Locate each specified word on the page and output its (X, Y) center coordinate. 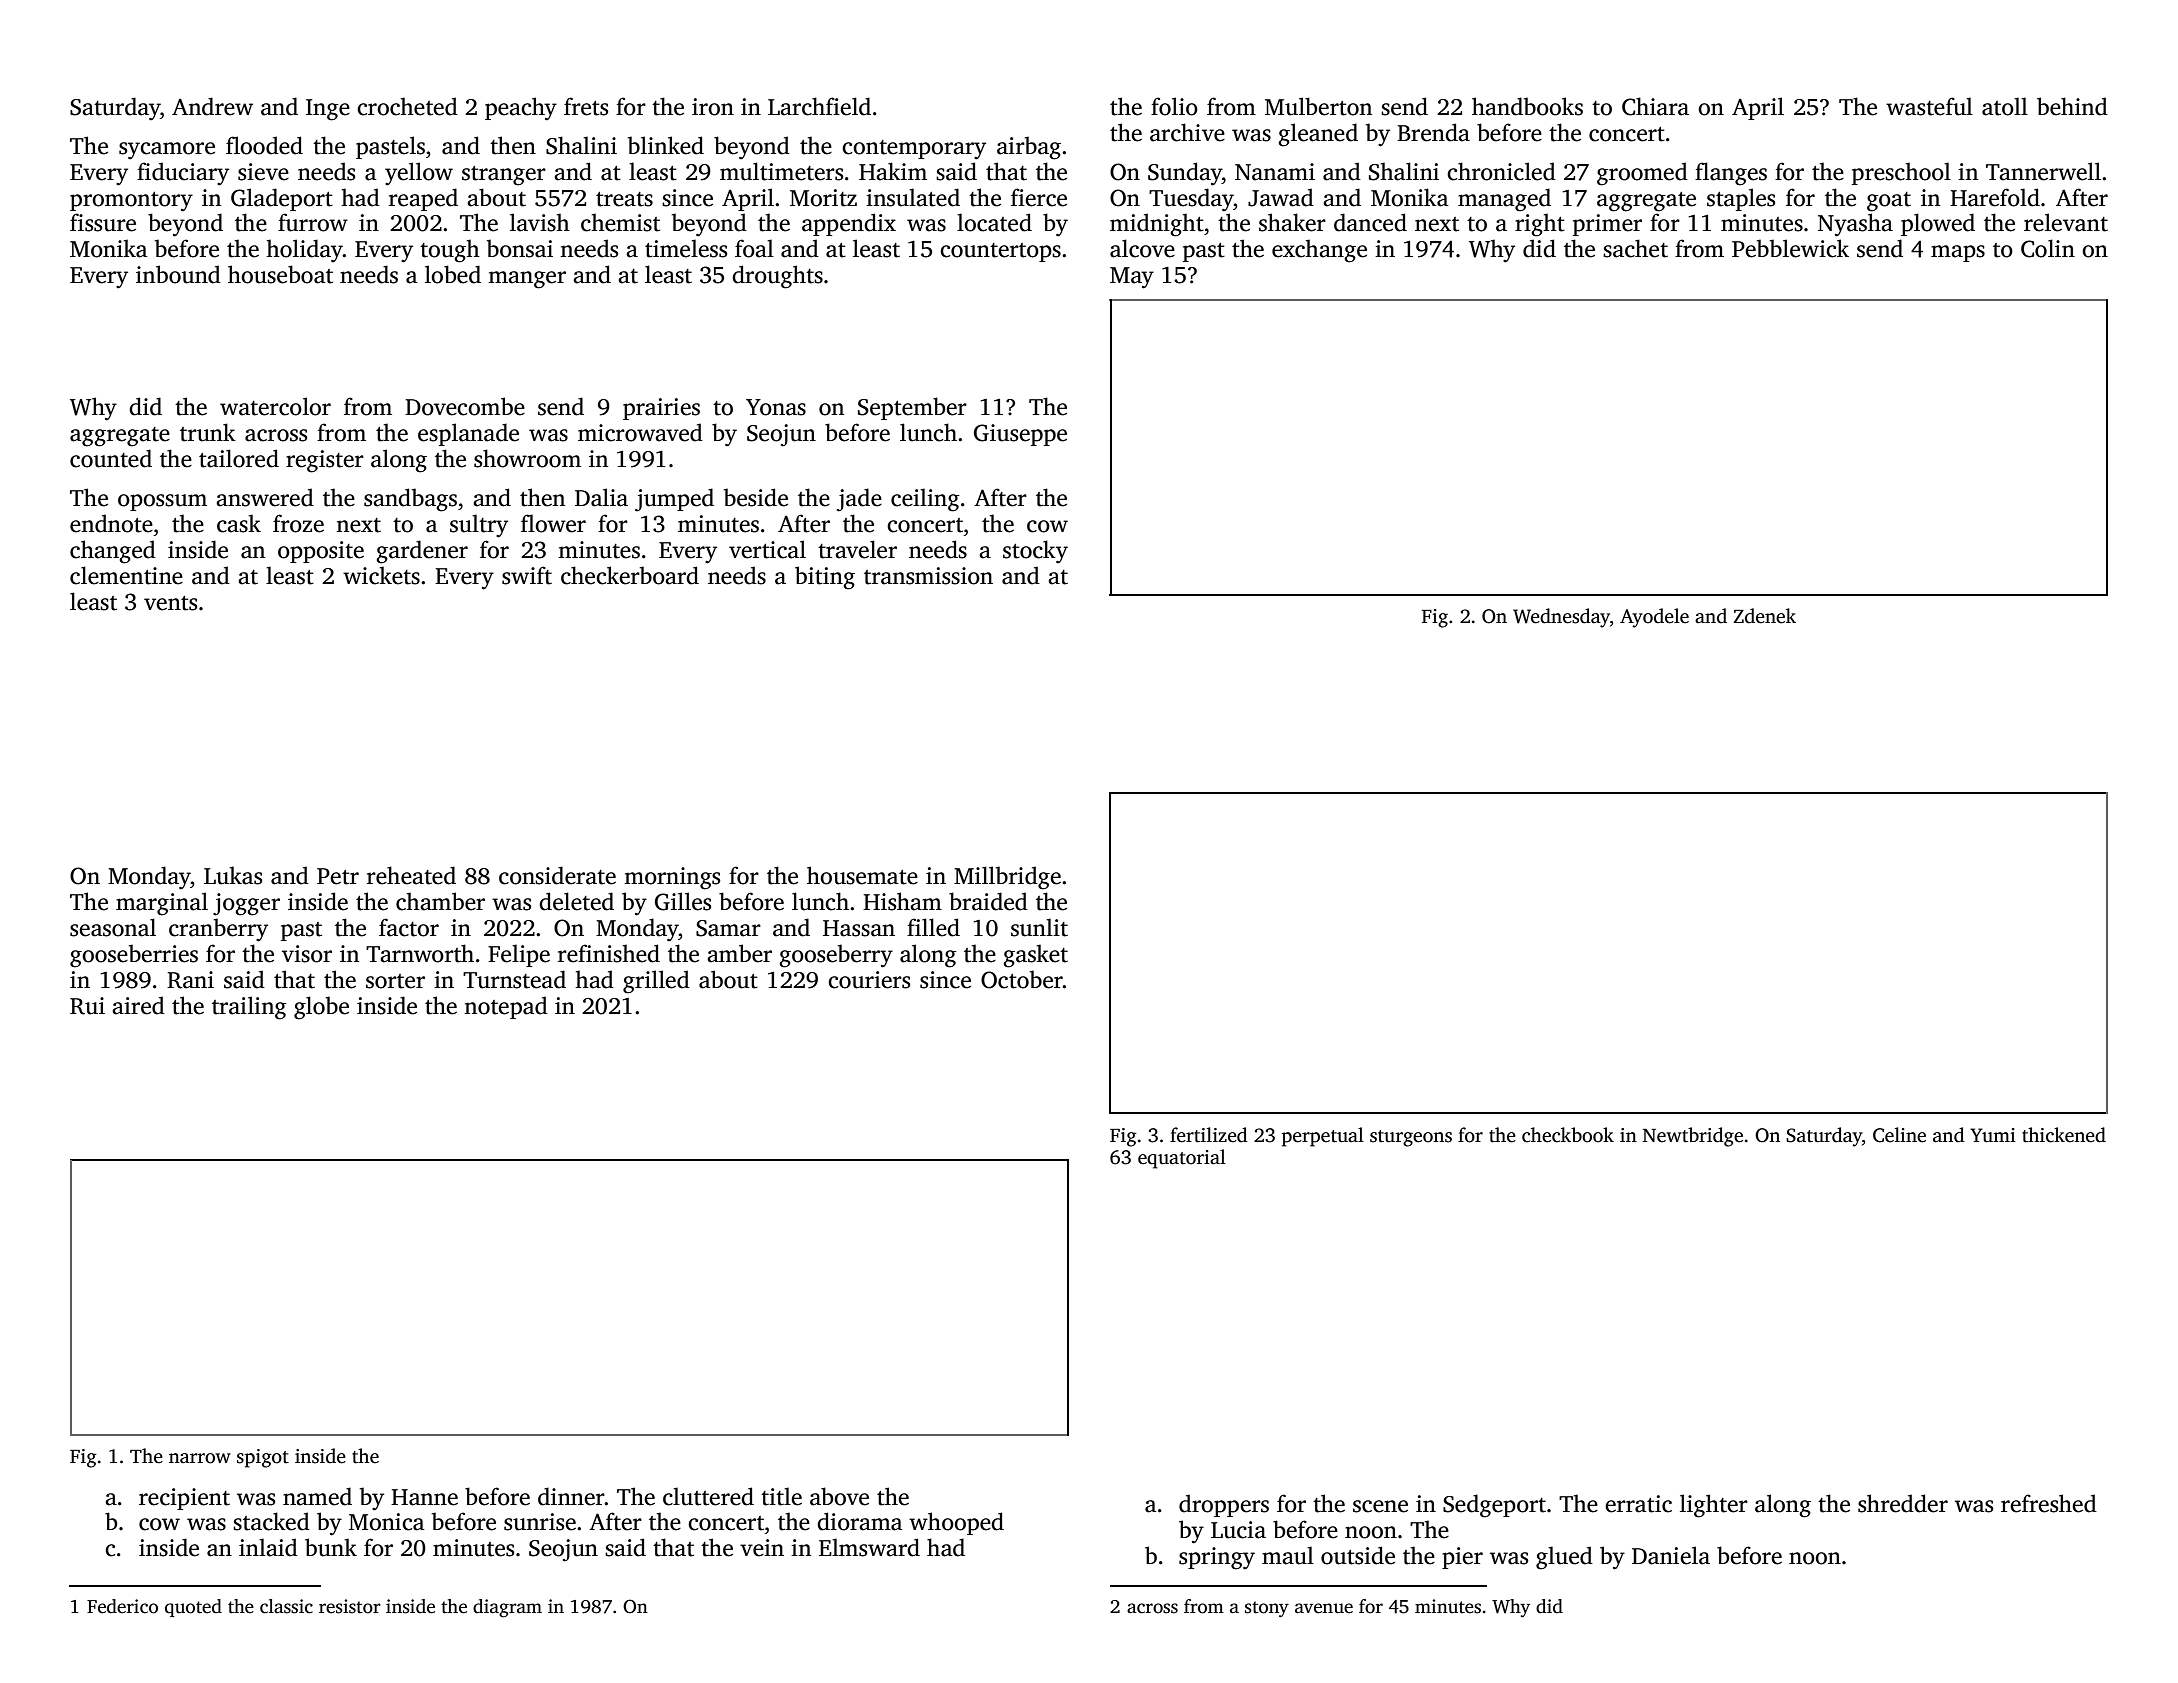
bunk (331, 1547)
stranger (504, 176)
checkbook (1568, 1135)
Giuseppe (1020, 435)
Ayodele (1654, 618)
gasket (1035, 956)
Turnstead (514, 979)
